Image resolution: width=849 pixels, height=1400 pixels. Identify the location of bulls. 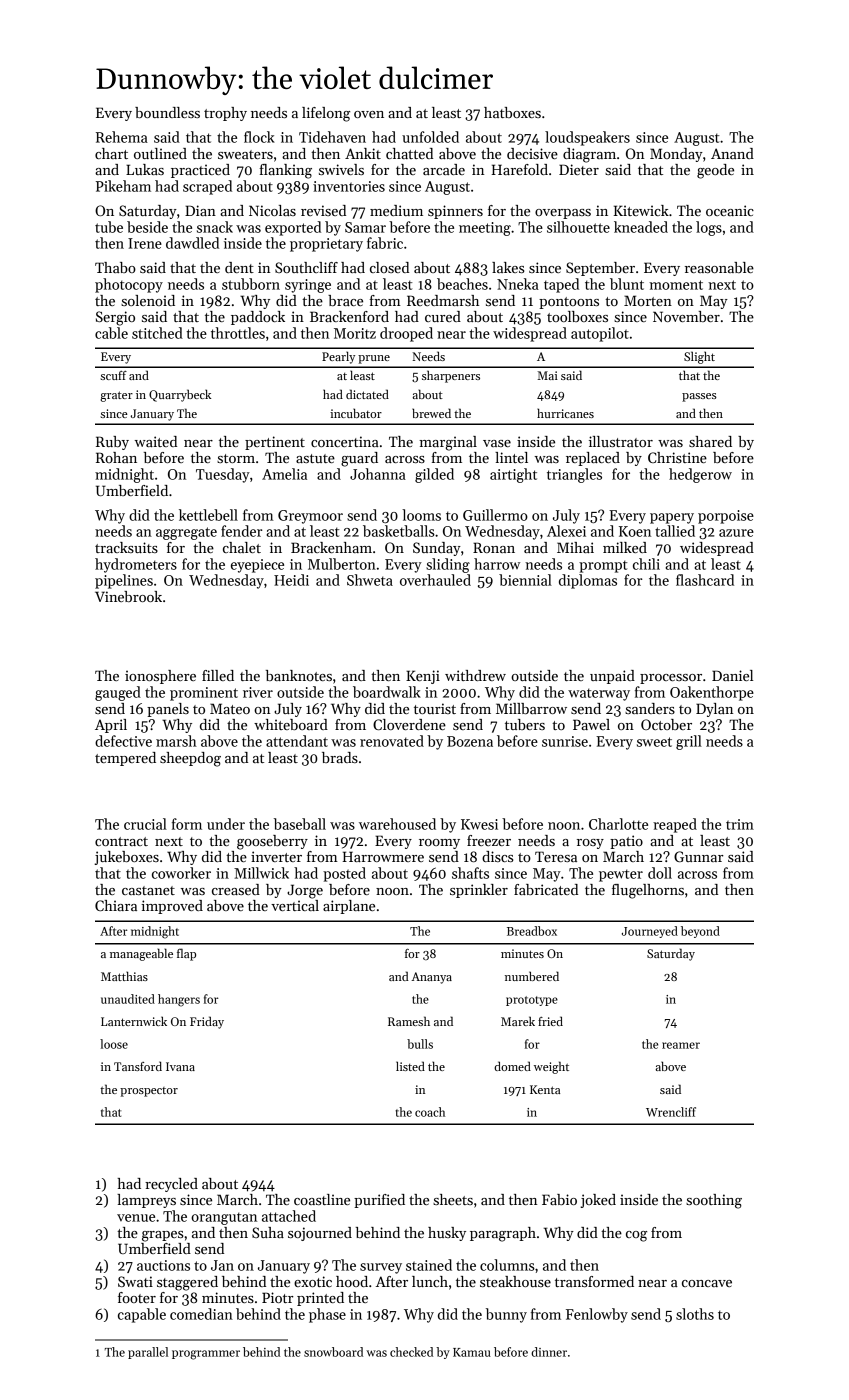
(420, 1044).
